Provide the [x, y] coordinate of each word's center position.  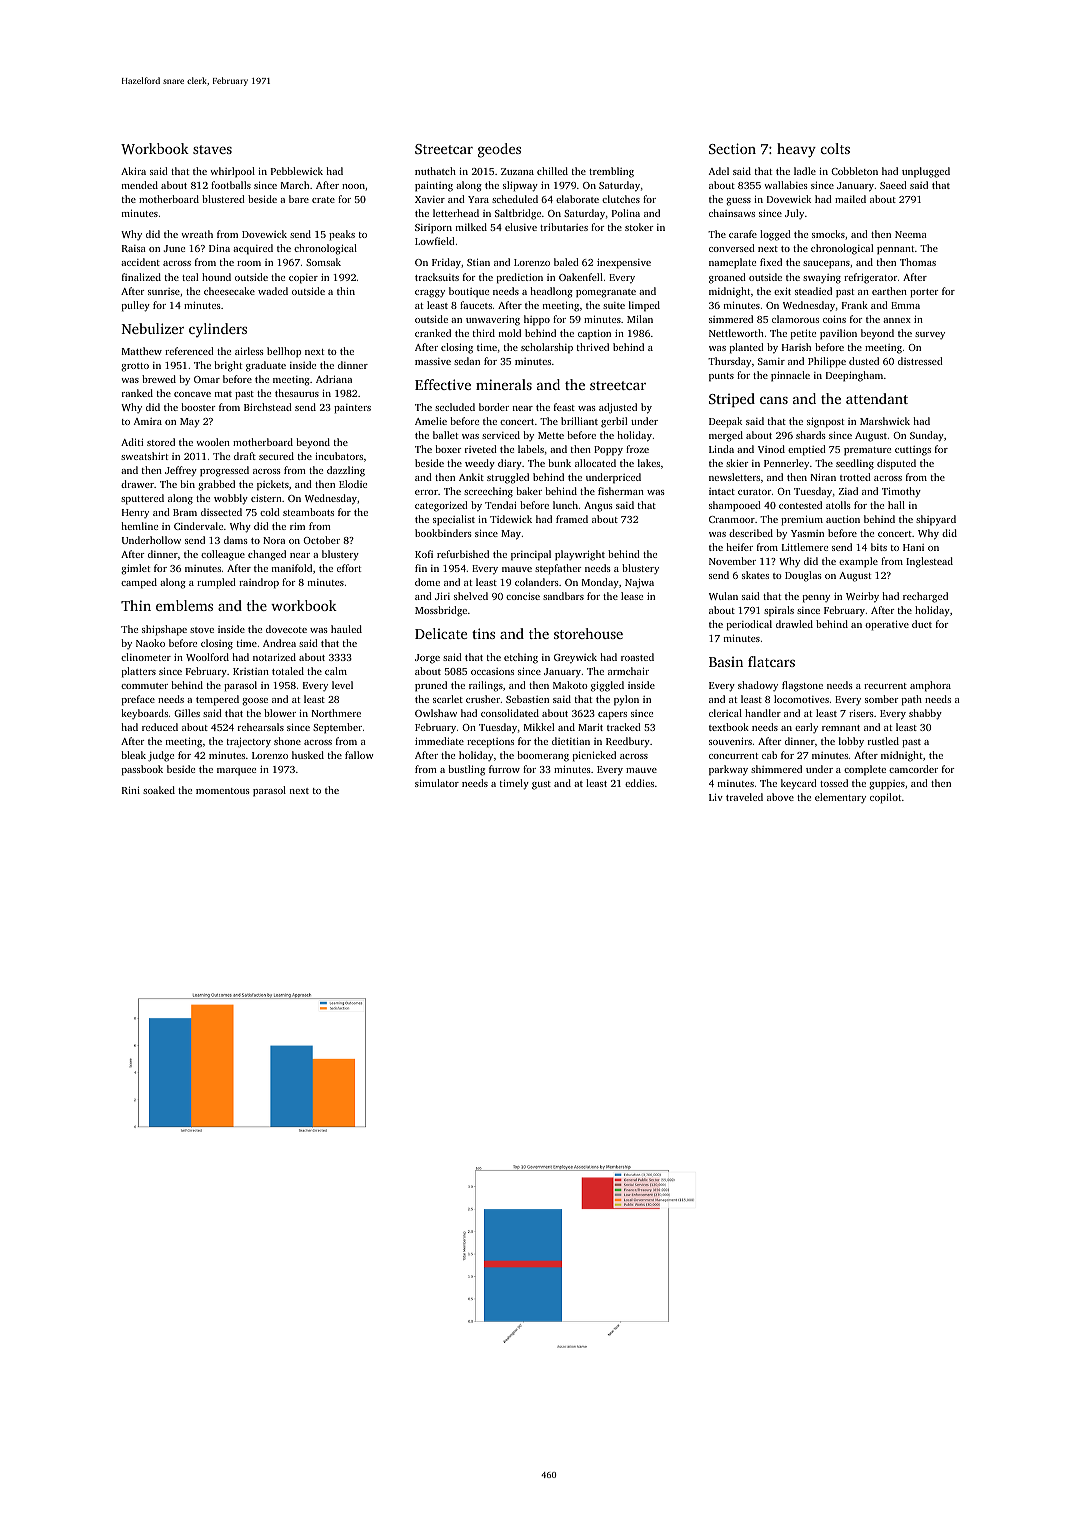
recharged [925, 597]
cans [774, 400]
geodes [499, 150]
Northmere [336, 713]
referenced [189, 351]
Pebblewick [297, 171]
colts [835, 148]
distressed [920, 361]
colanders [537, 582]
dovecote [286, 629]
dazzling [346, 471]
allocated [595, 463]
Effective [443, 384]
